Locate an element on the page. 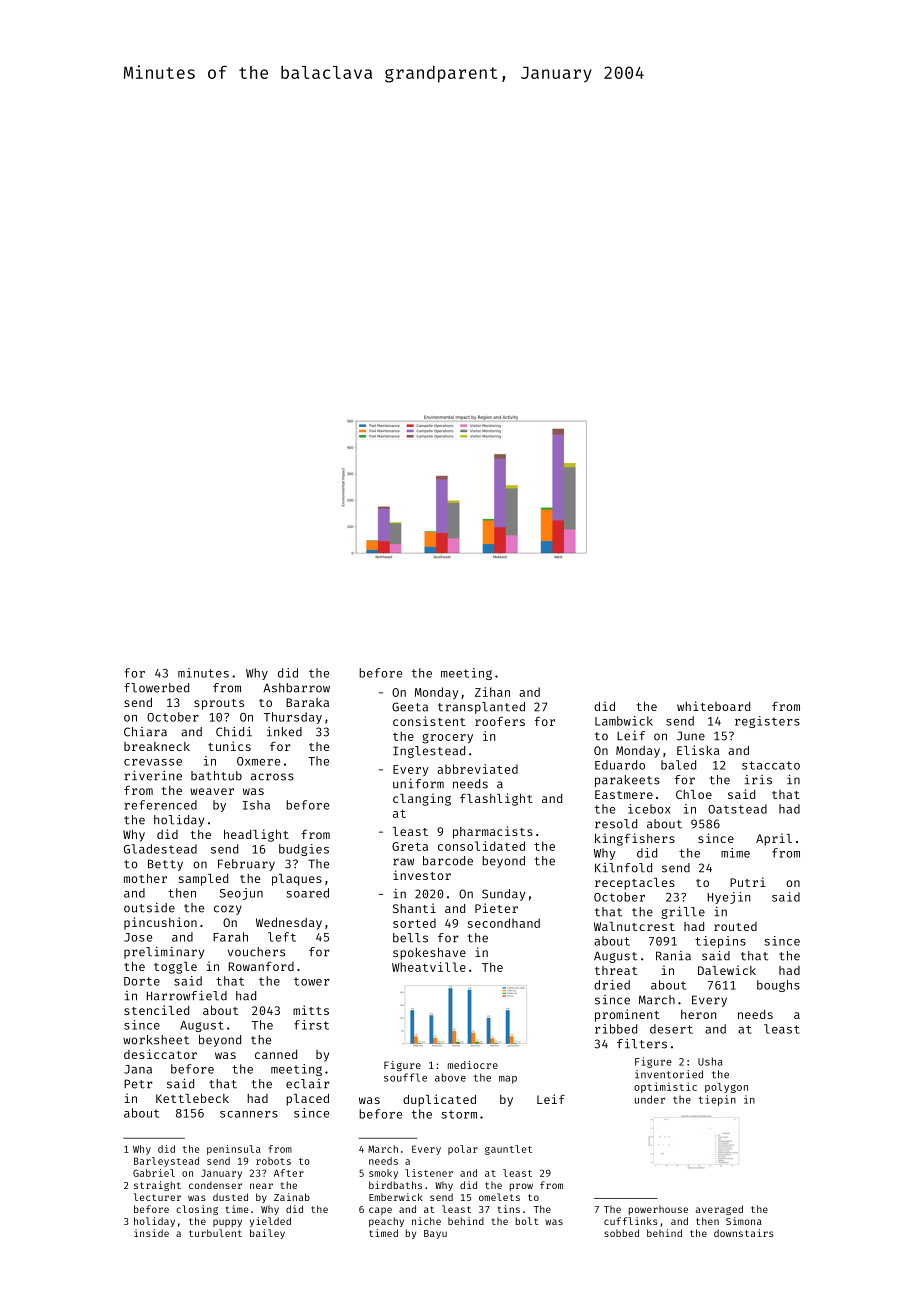 The height and width of the document is (1308, 924). roofers is located at coordinates (500, 721).
